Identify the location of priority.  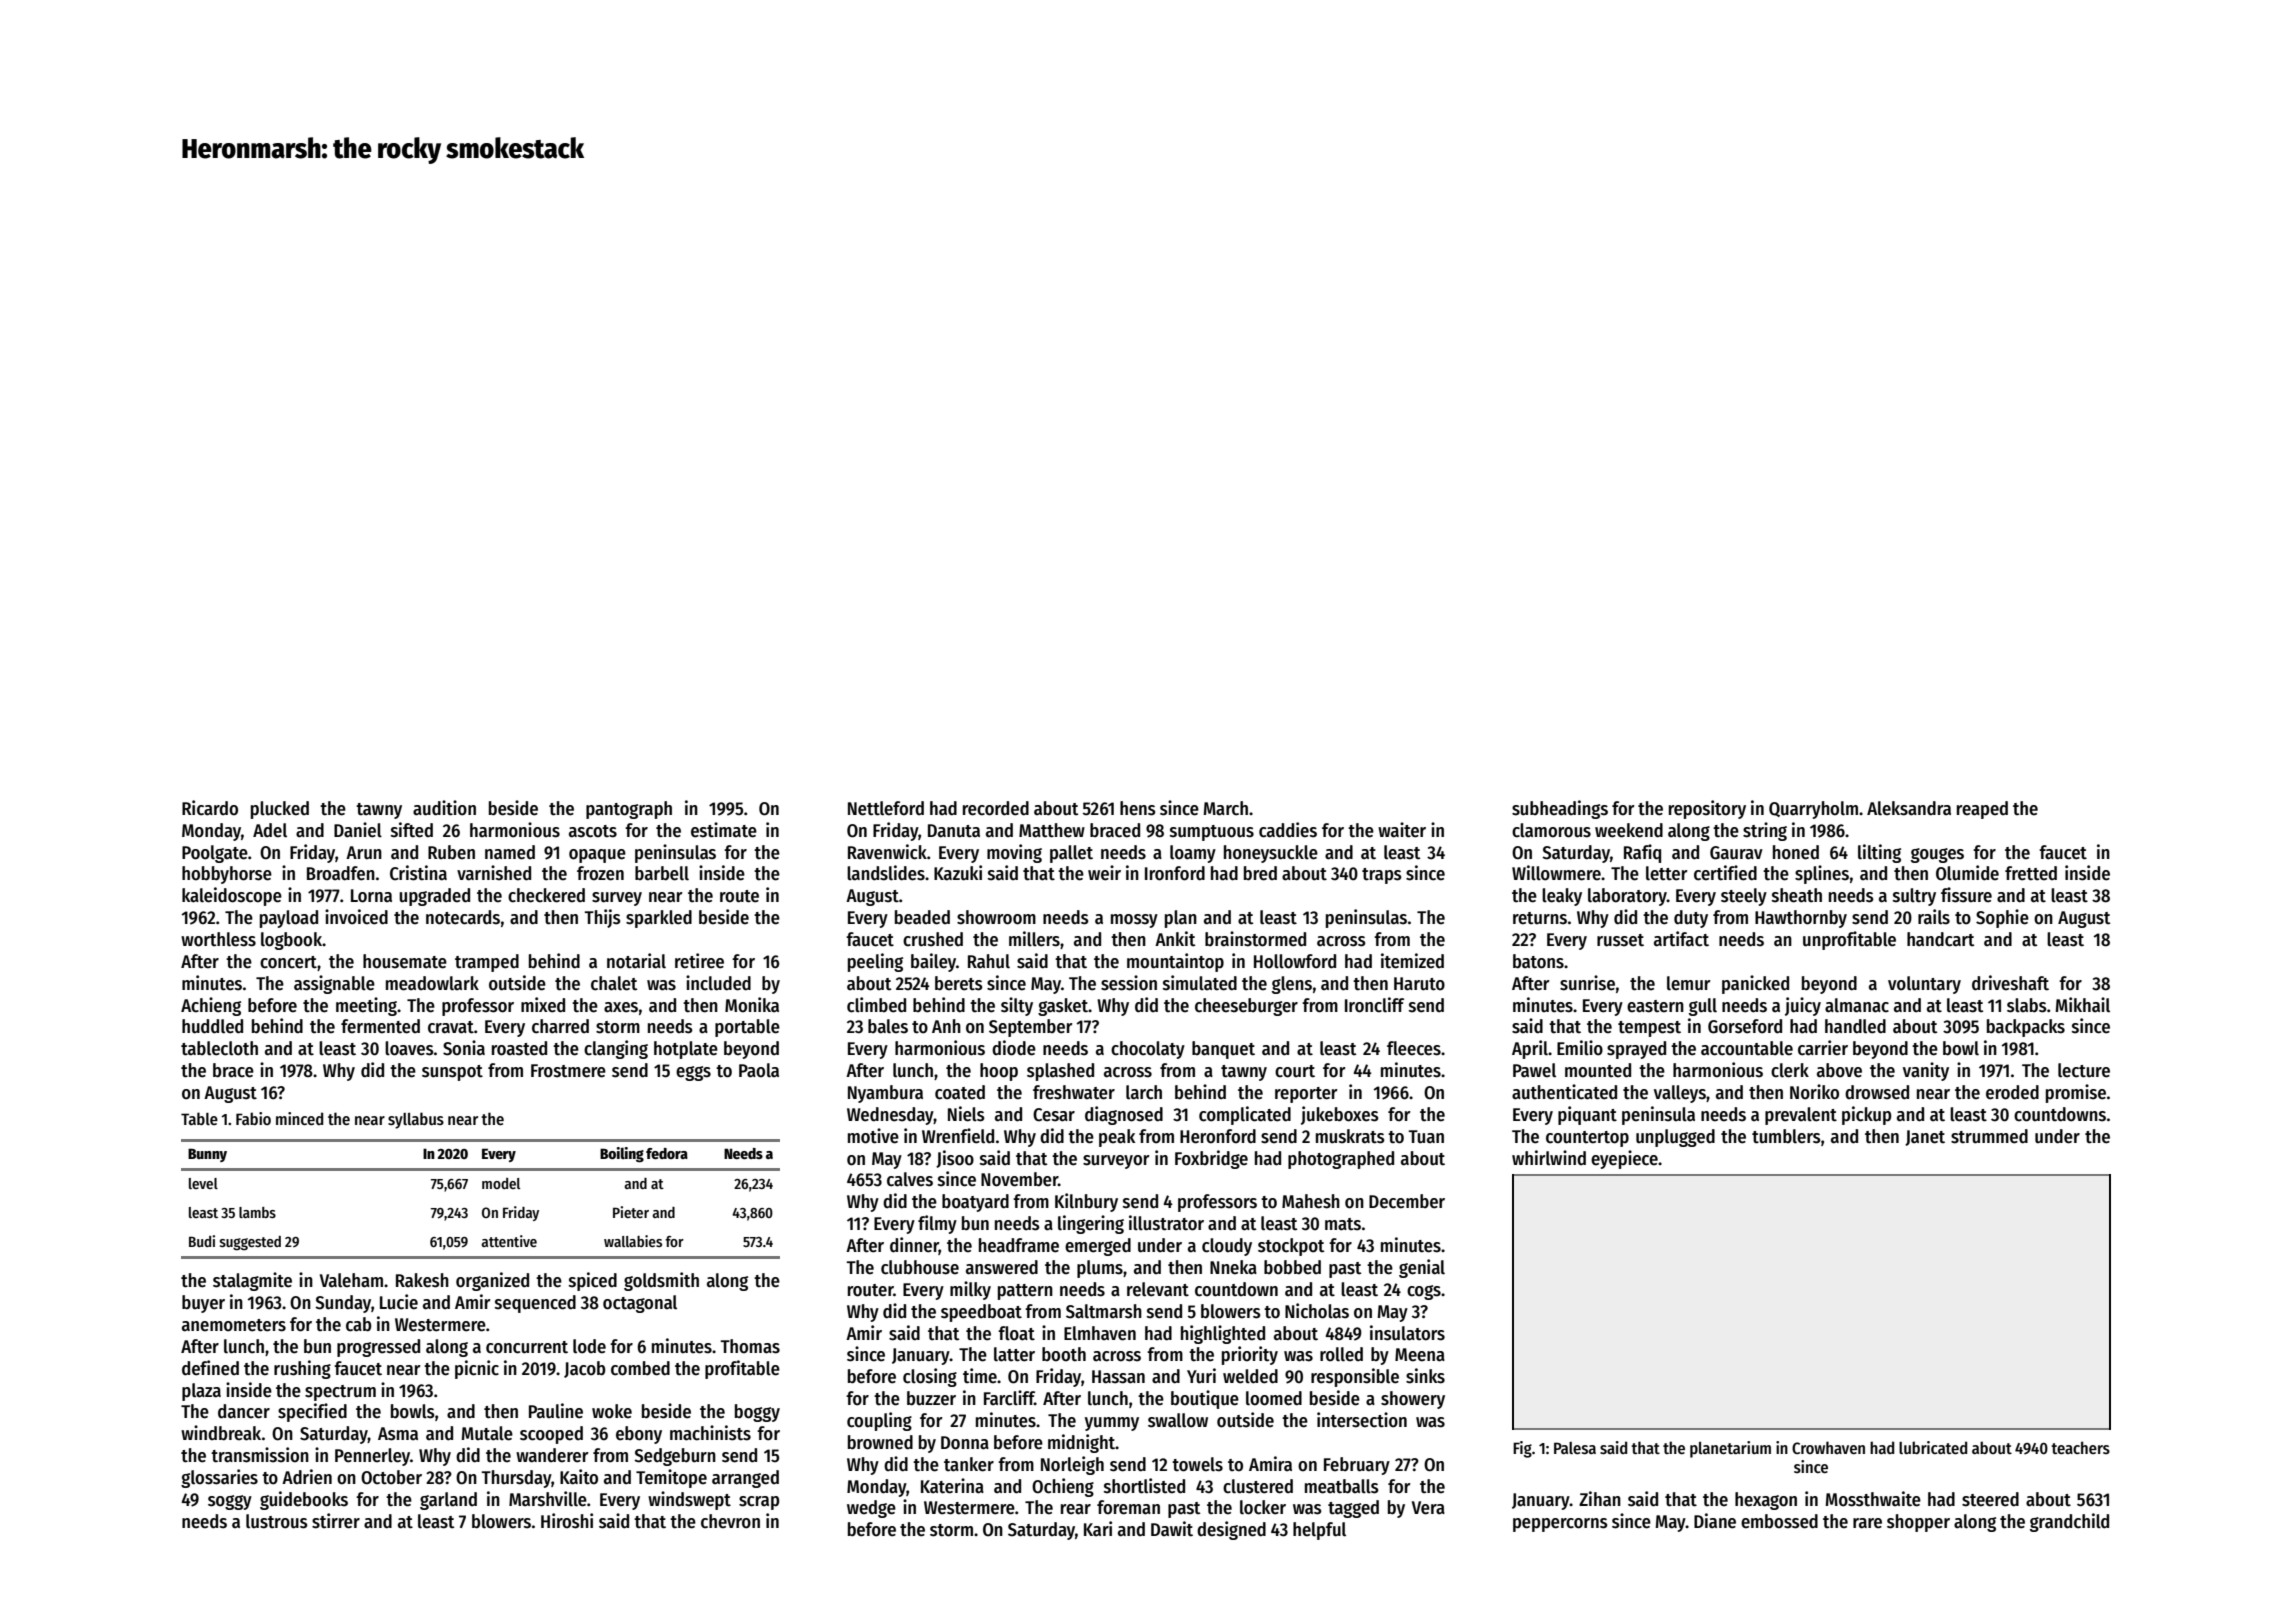
(1250, 1355).
